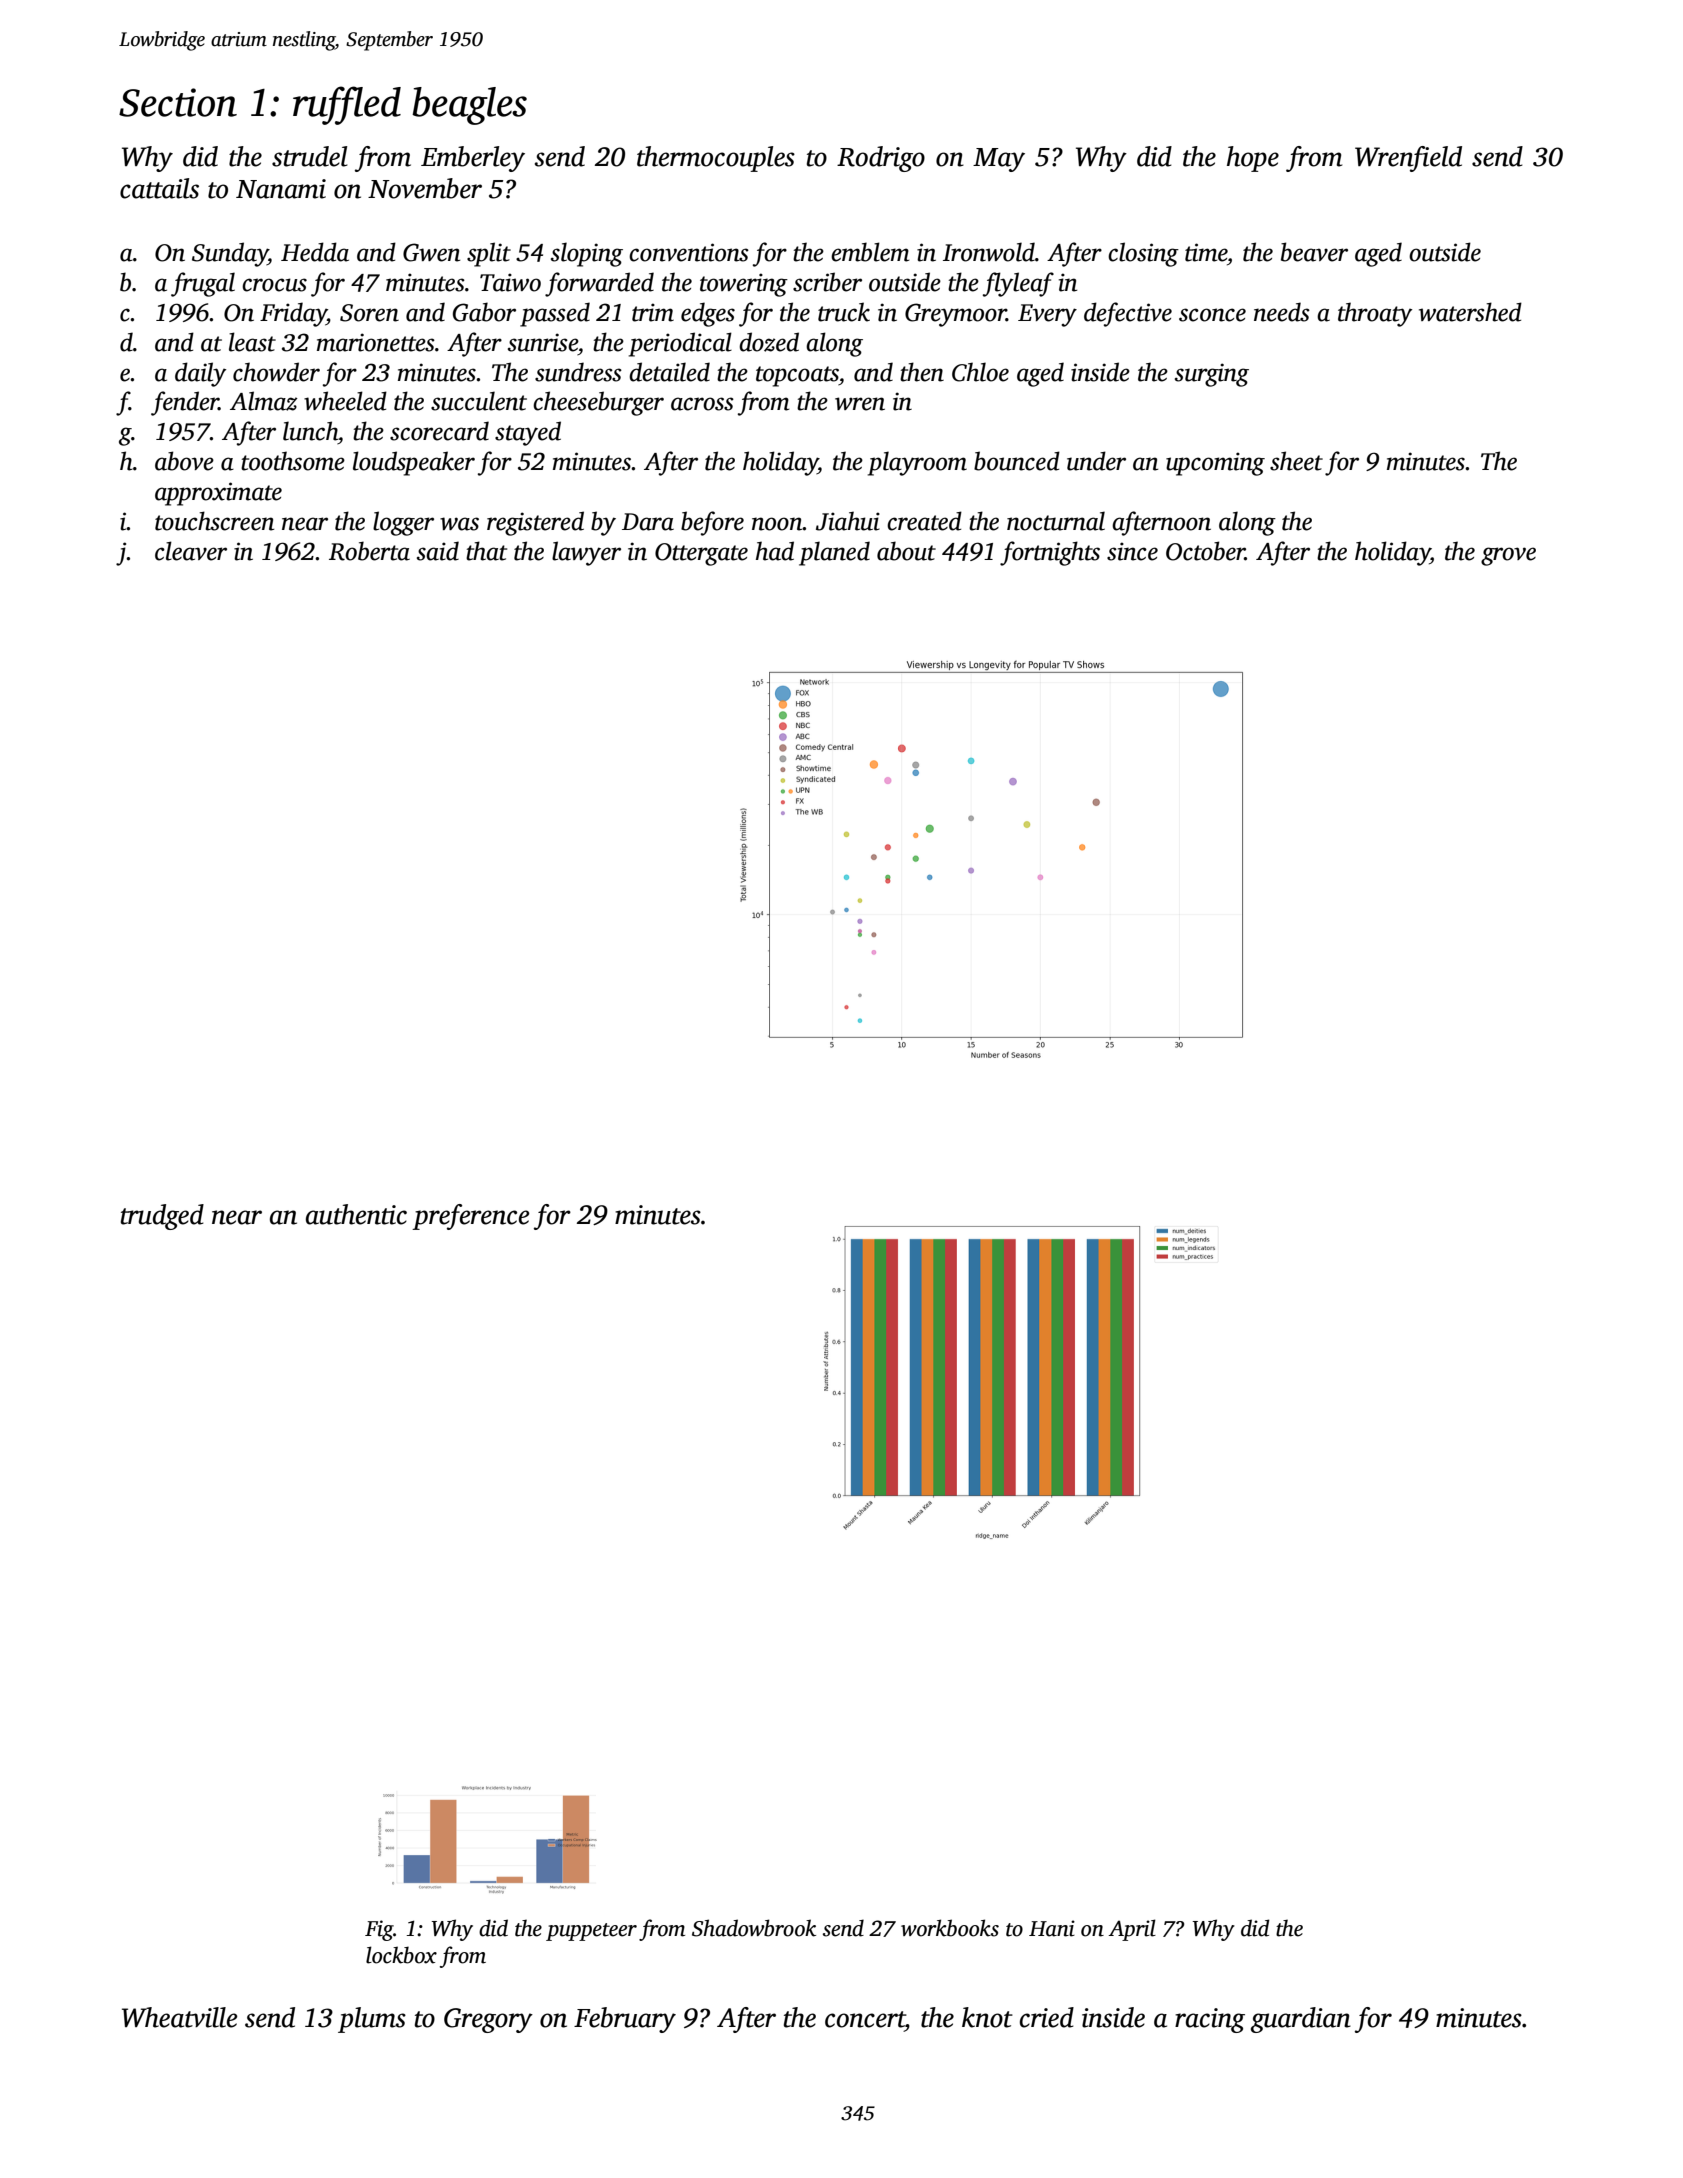  I want to click on grove, so click(1508, 556).
